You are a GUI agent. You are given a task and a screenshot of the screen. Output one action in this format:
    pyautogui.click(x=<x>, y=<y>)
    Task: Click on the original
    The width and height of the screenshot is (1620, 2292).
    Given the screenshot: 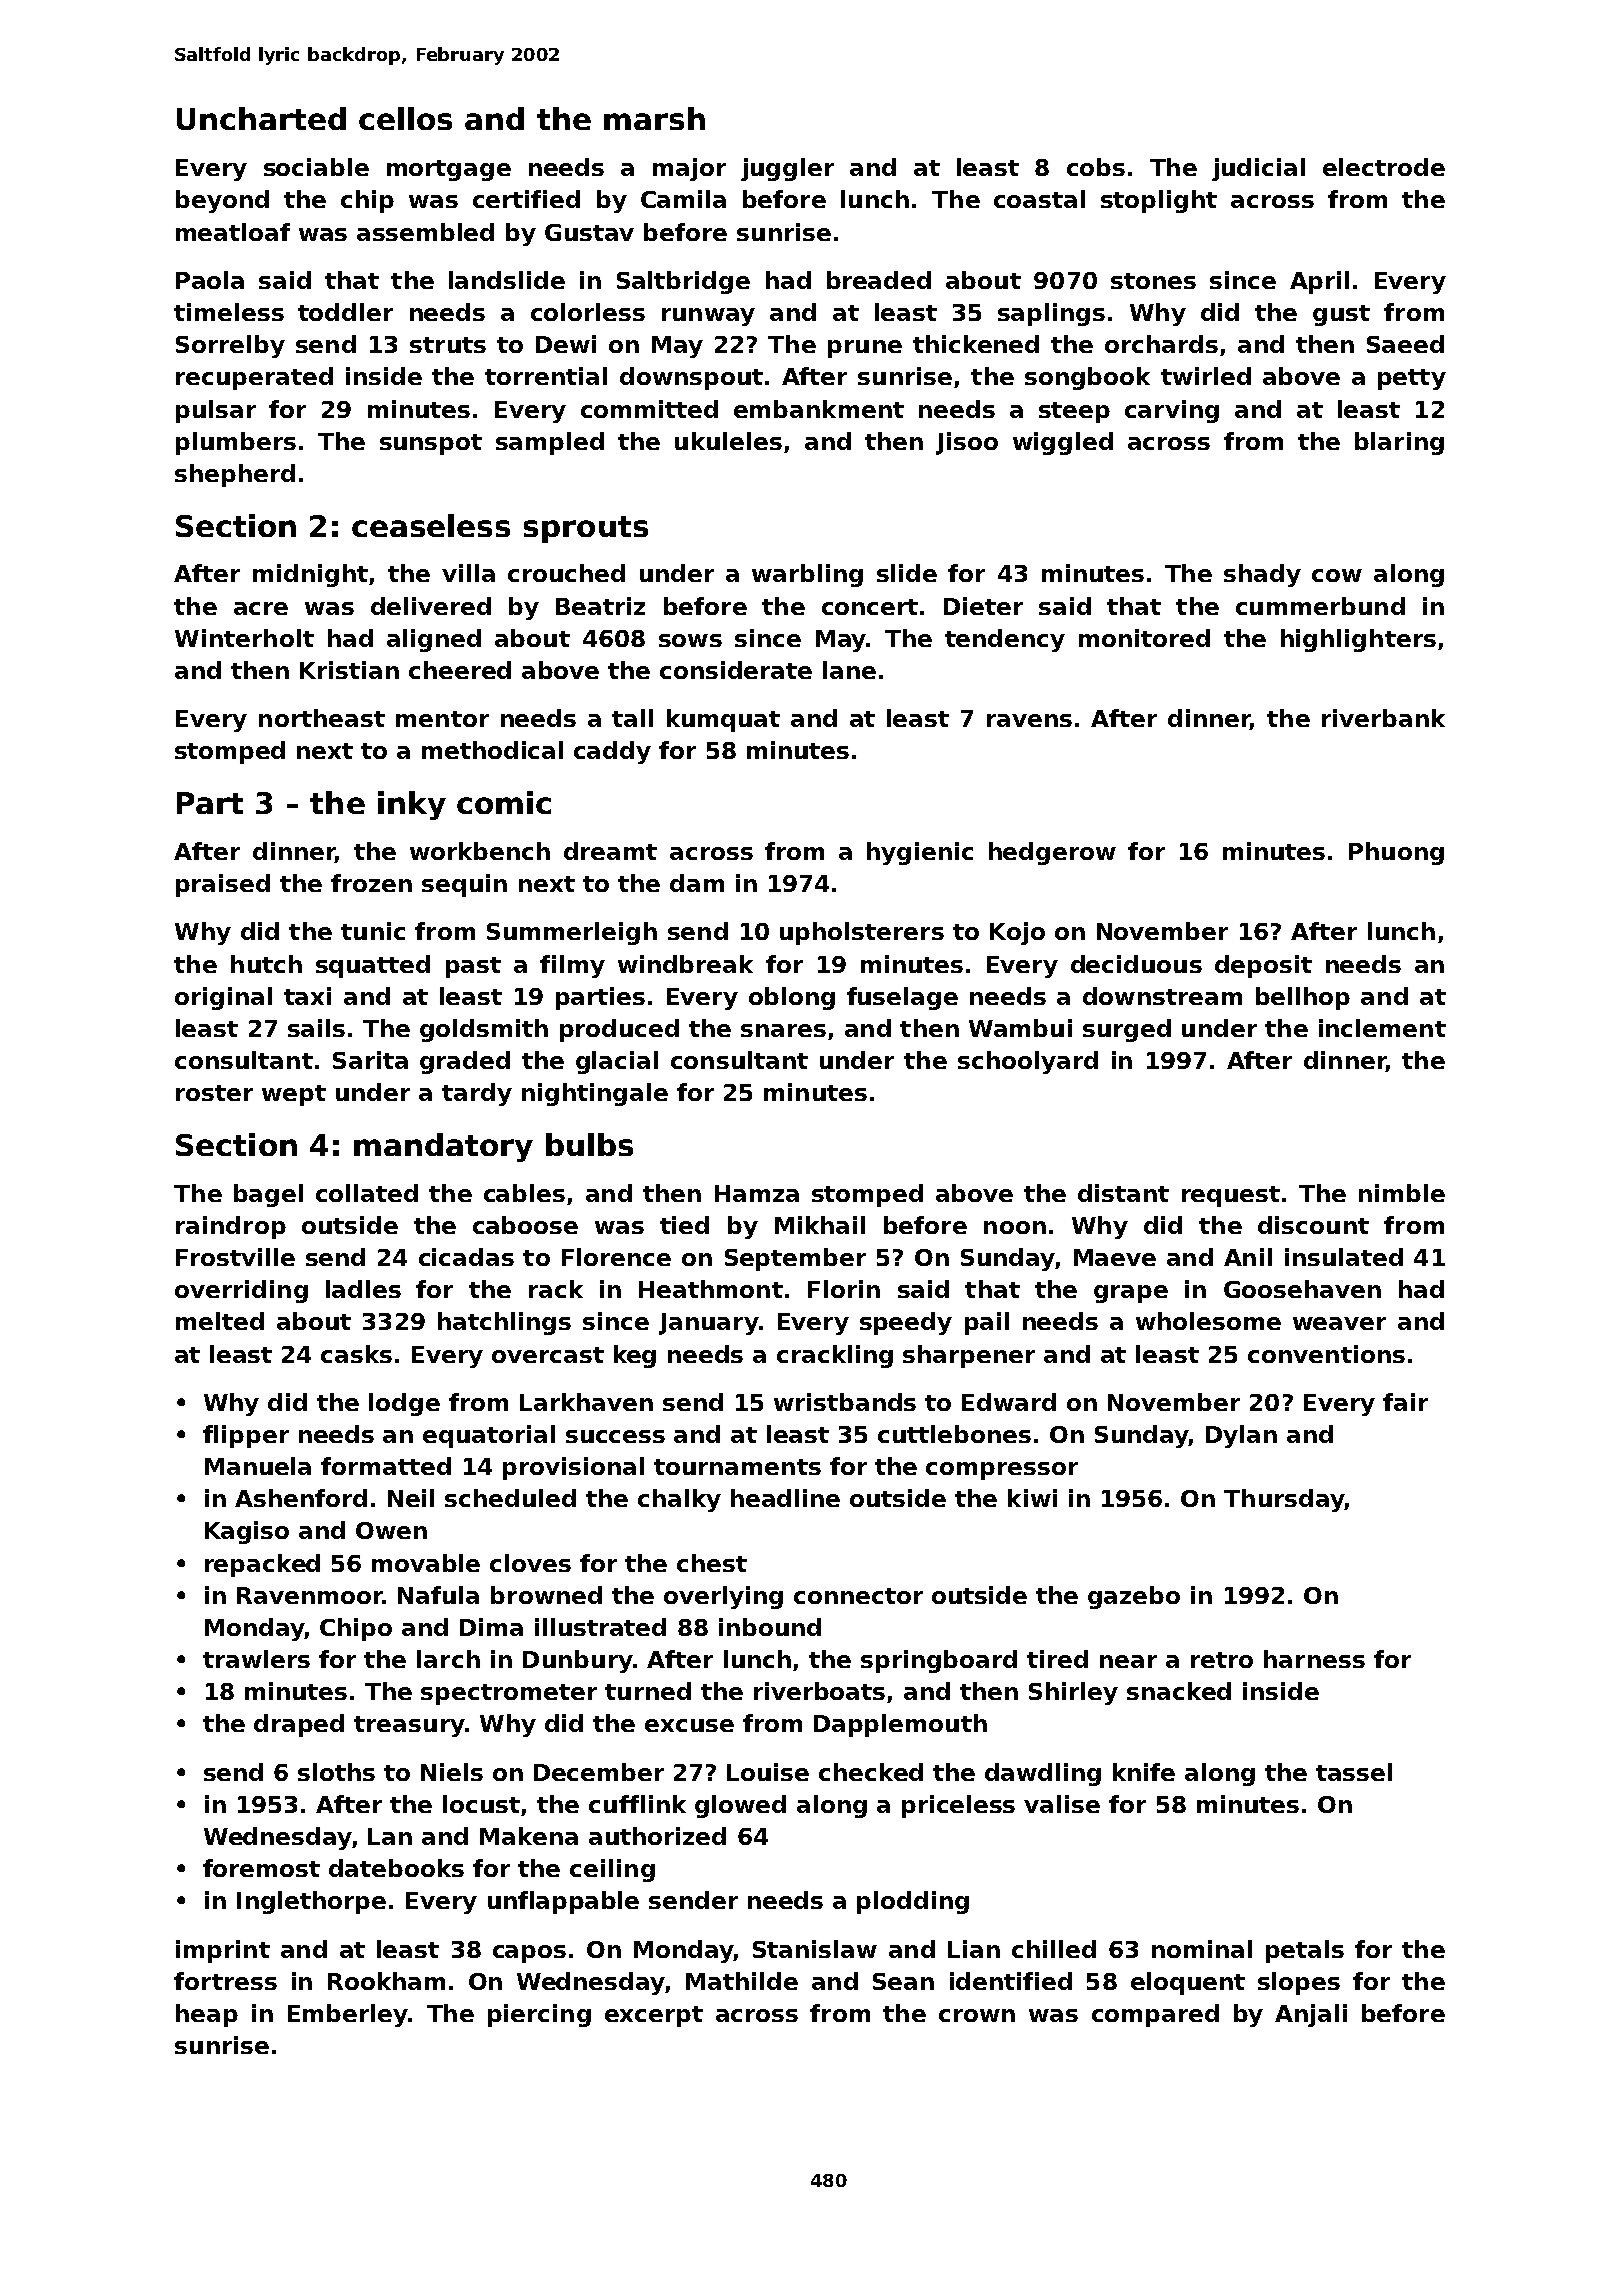 What is the action you would take?
    pyautogui.click(x=223, y=998)
